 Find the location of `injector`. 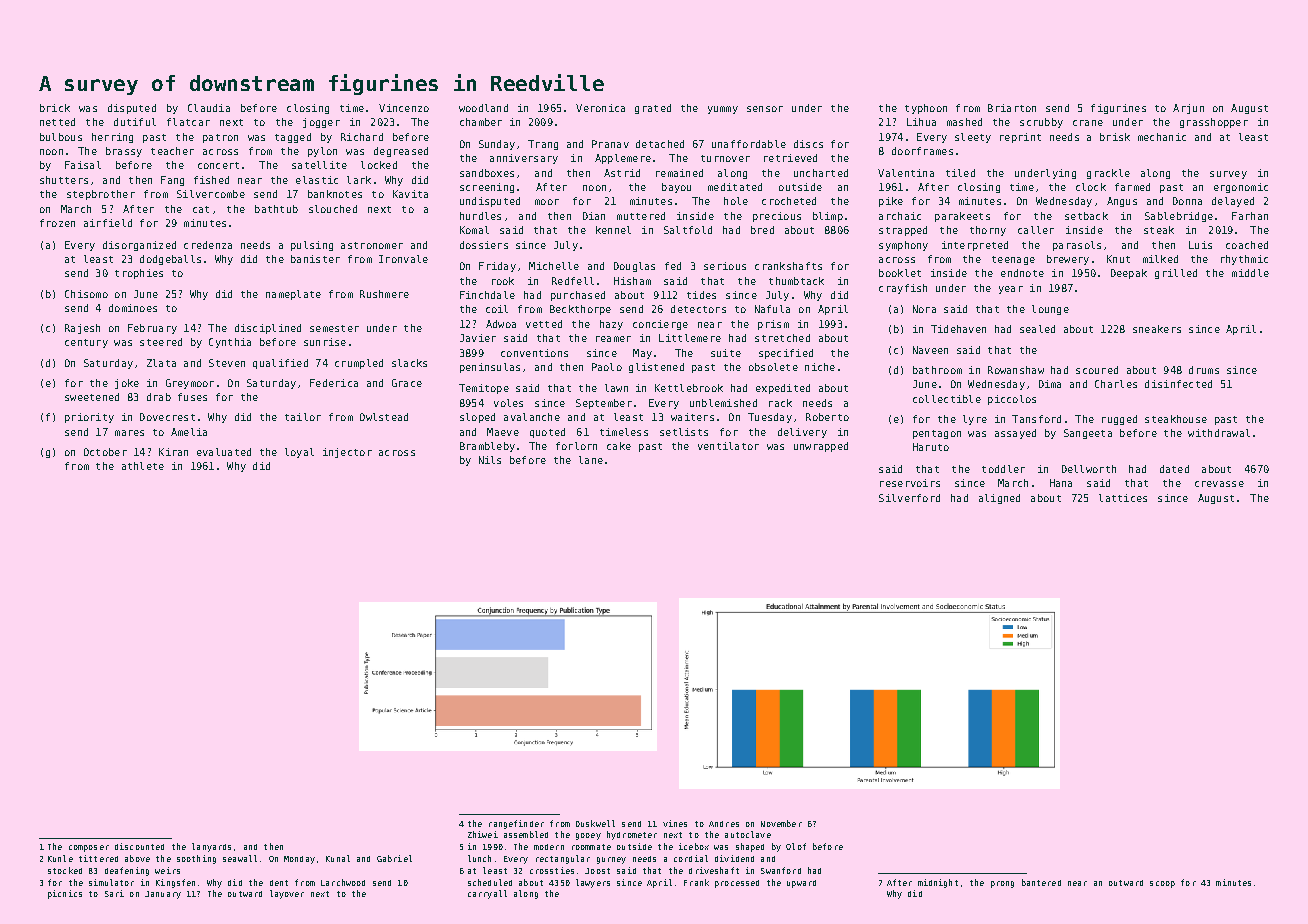

injector is located at coordinates (347, 453).
